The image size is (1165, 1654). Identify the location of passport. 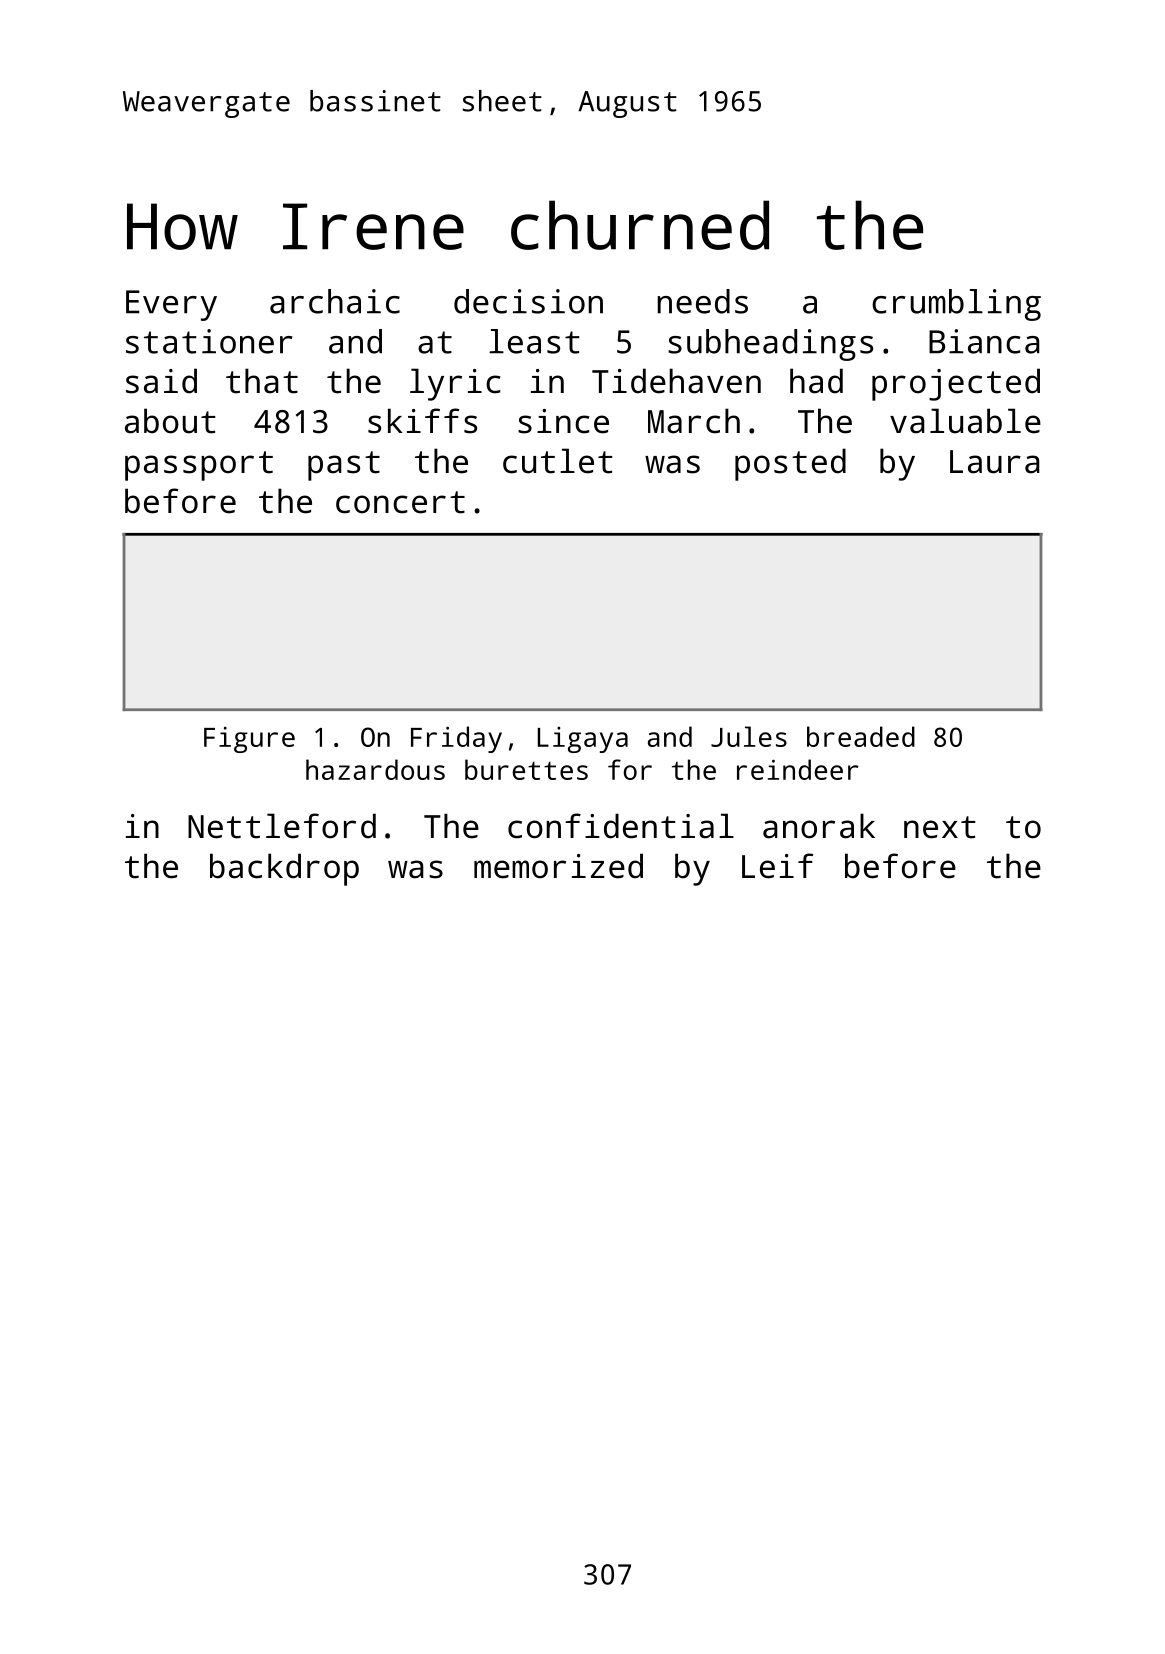
(199, 466).
